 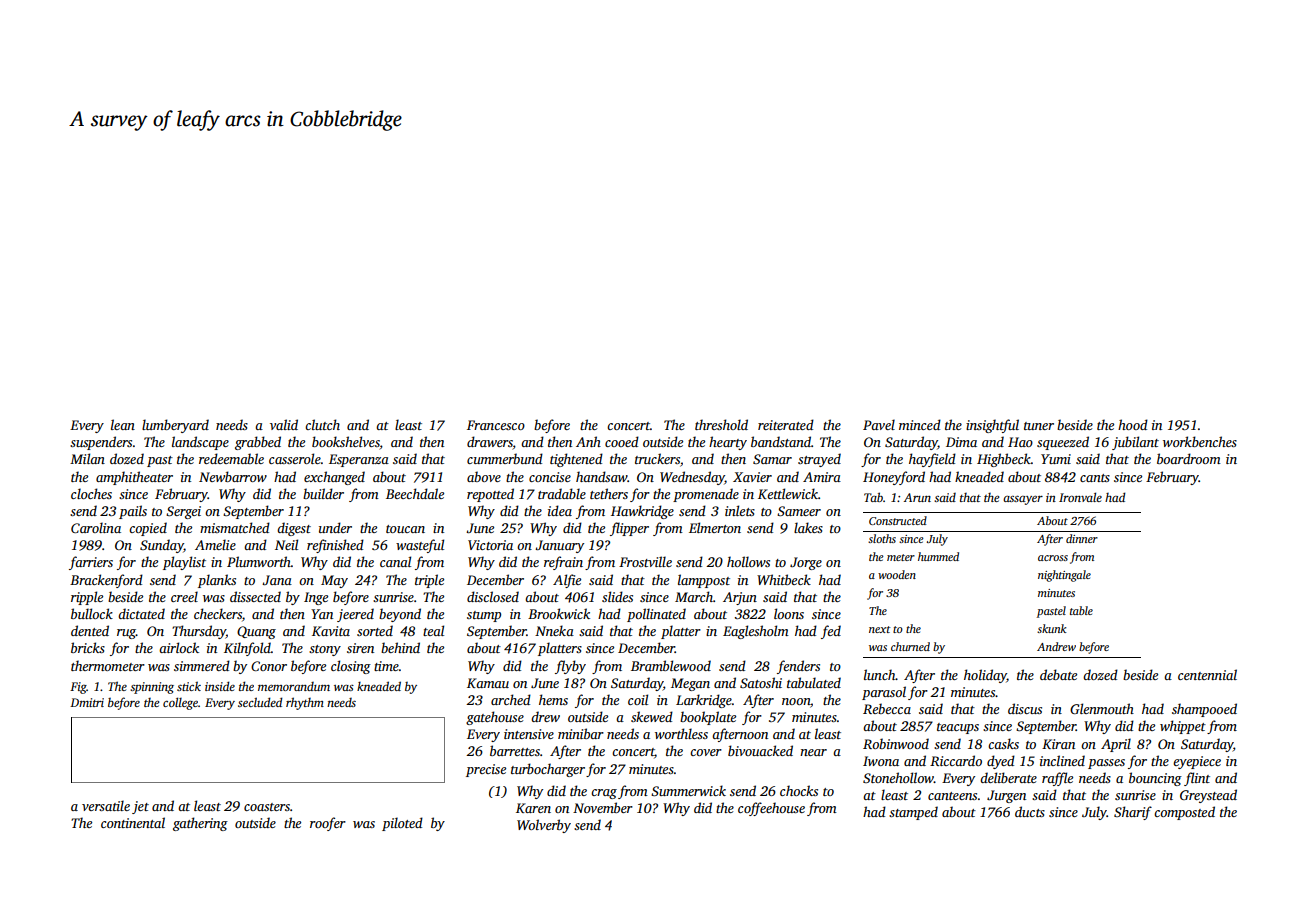 What do you see at coordinates (134, 478) in the document?
I see `amphitheater` at bounding box center [134, 478].
